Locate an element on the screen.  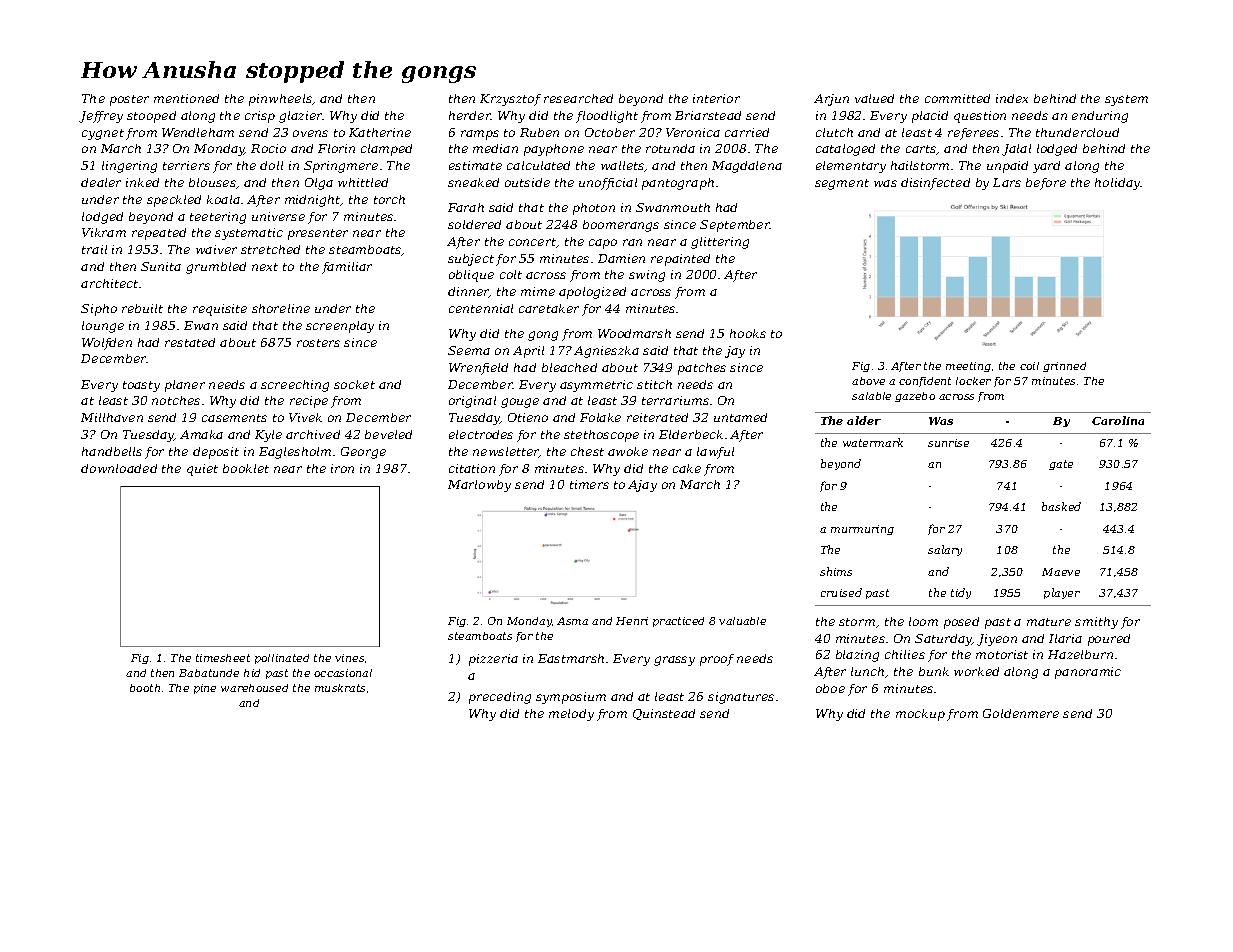
cake is located at coordinates (687, 468).
